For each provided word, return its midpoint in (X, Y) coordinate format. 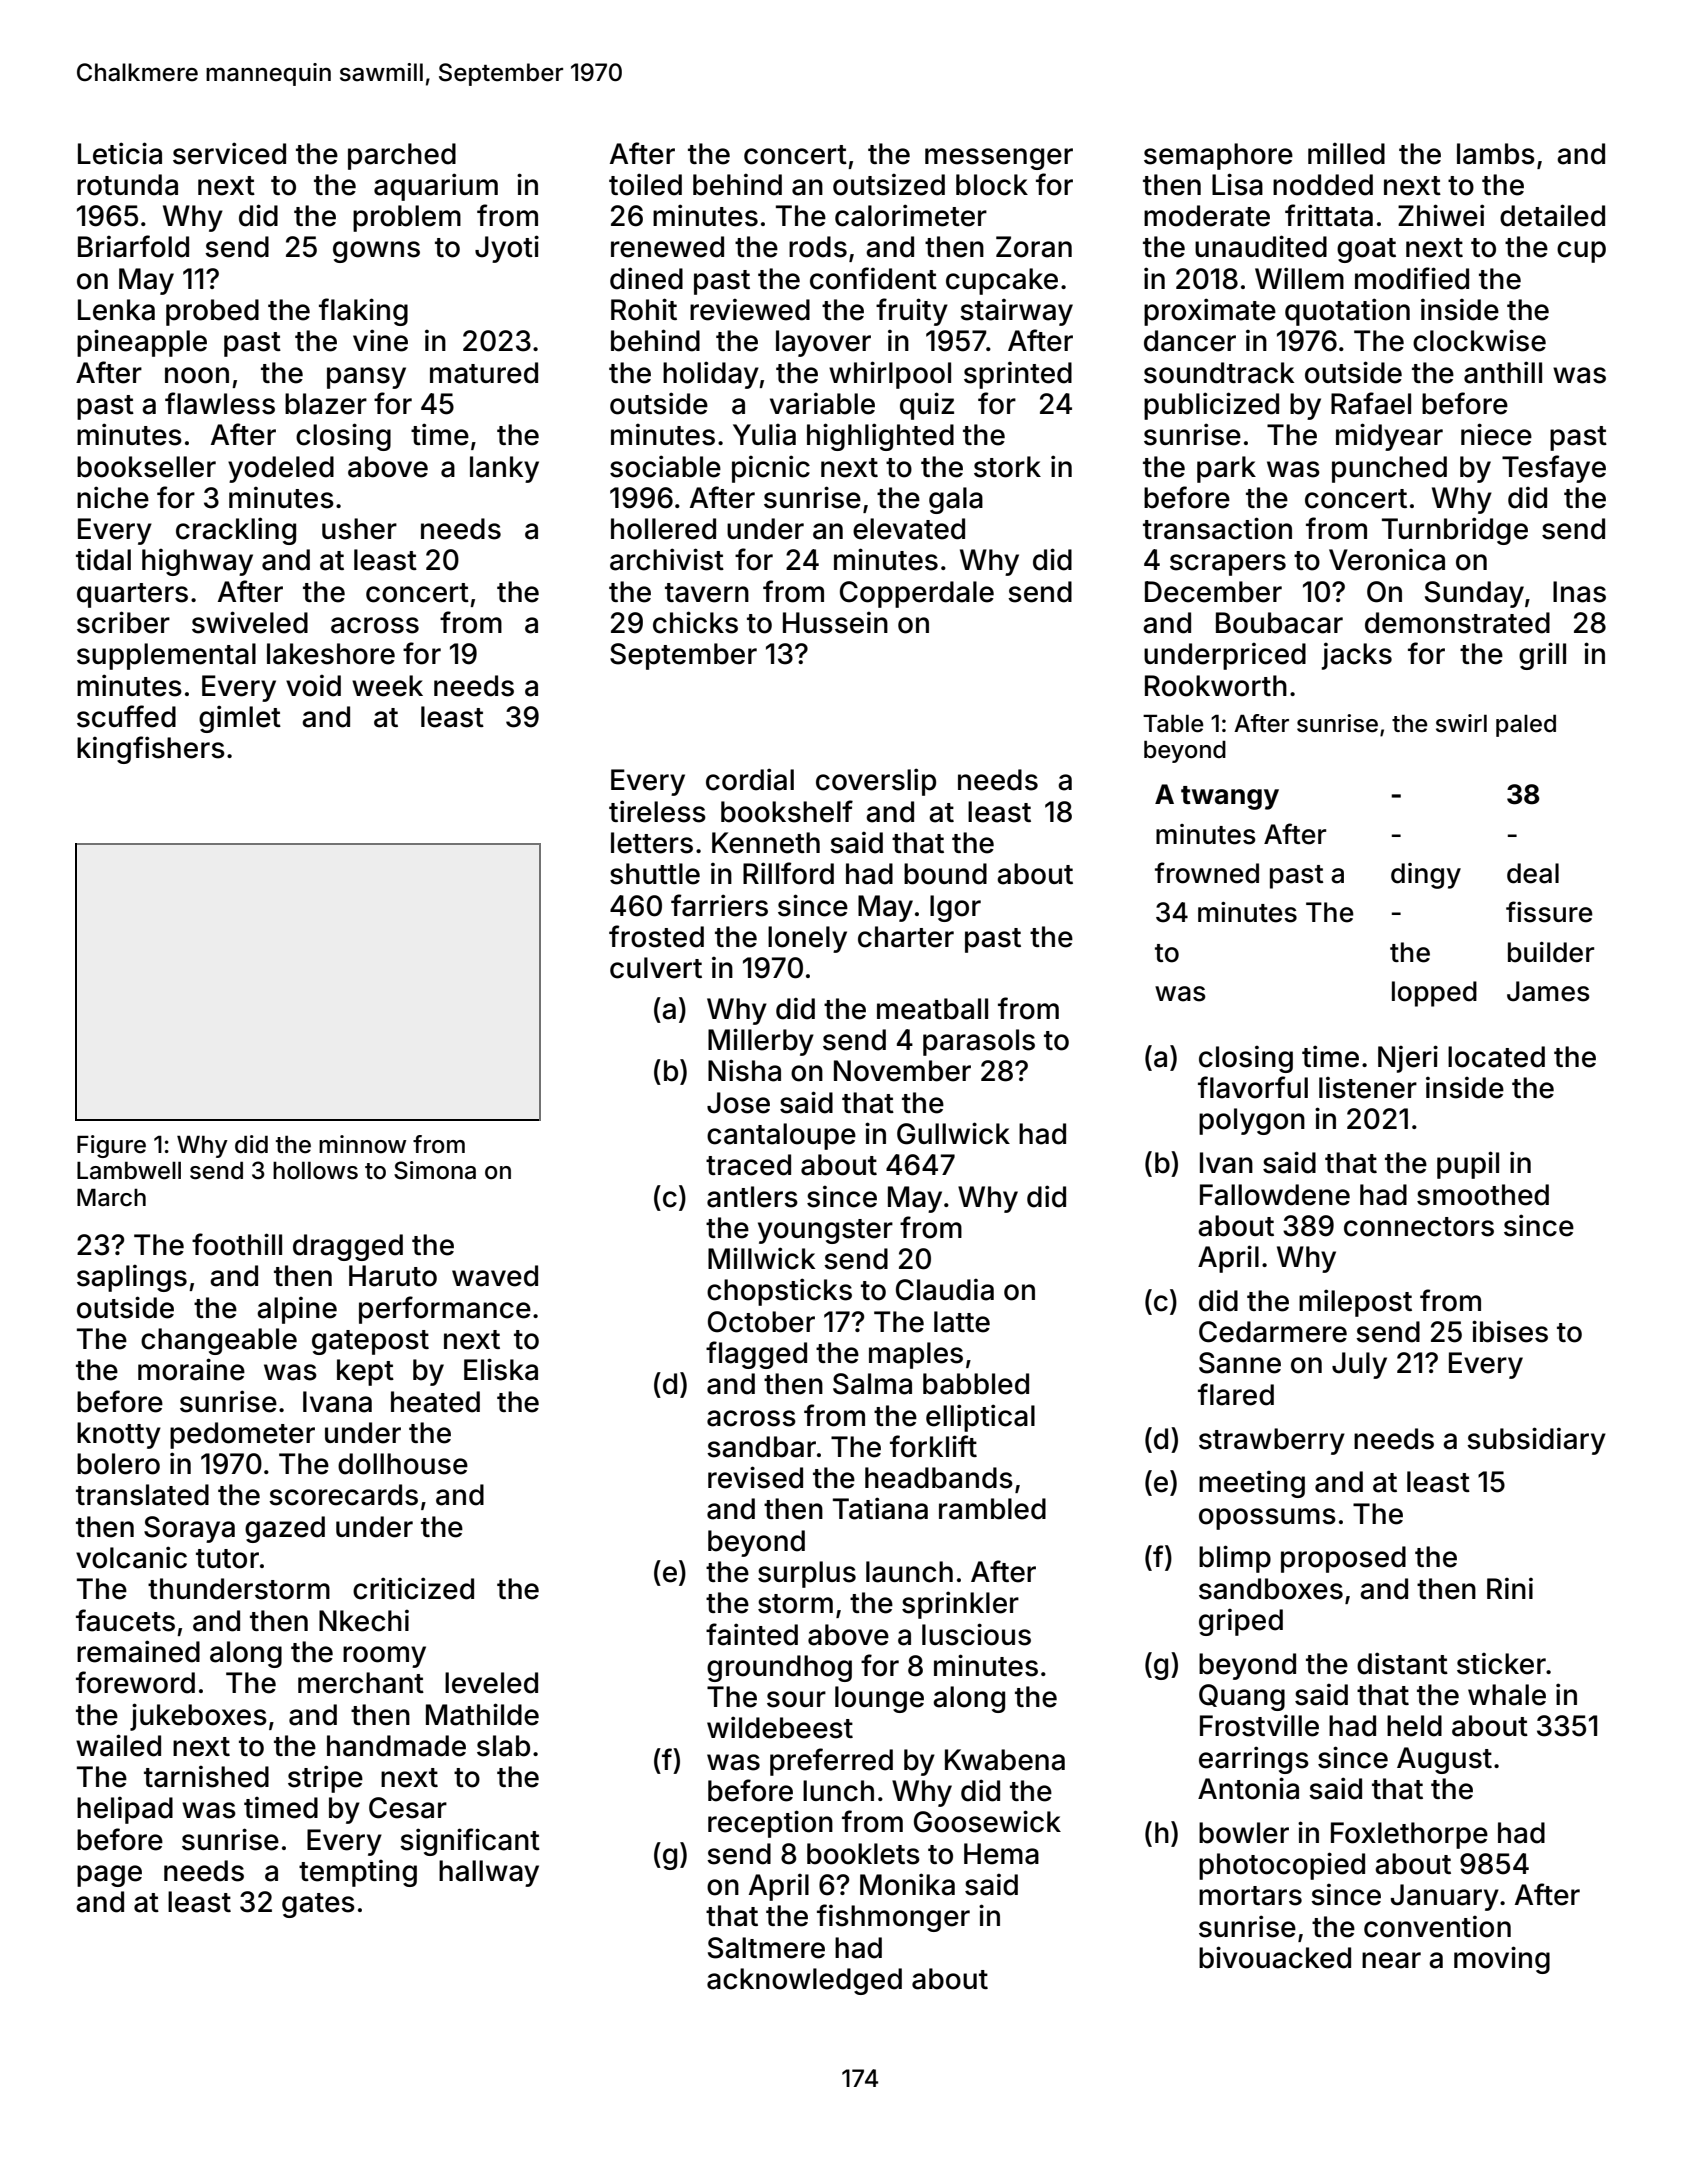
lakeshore (331, 654)
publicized (1211, 406)
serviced (229, 153)
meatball (932, 1009)
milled (1346, 153)
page (109, 1876)
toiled (645, 184)
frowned (1207, 873)
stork (1007, 467)
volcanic (131, 1557)
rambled (992, 1509)
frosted (656, 936)
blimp (1235, 1559)
